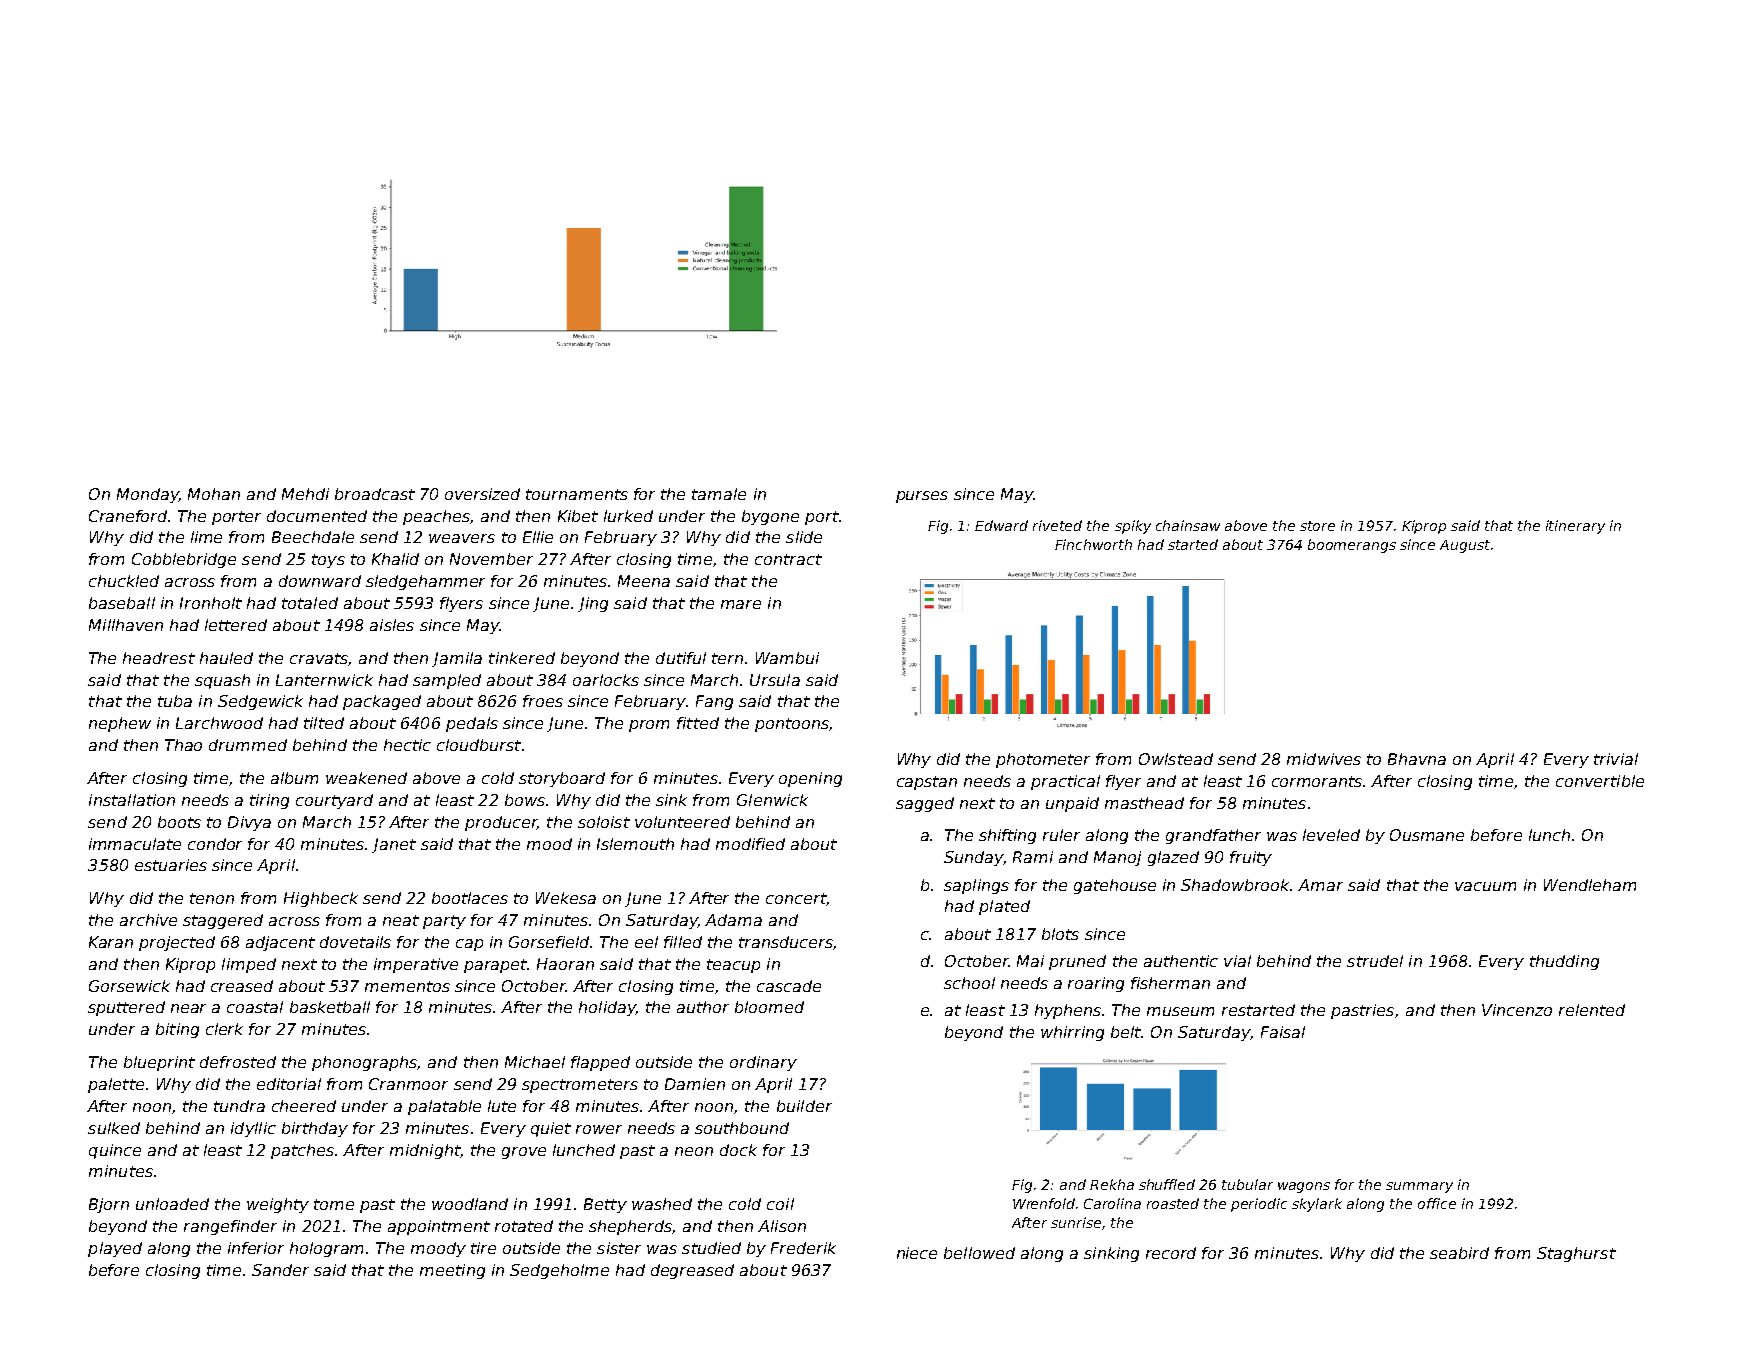  Describe the element at coordinates (683, 942) in the screenshot. I see `filled` at that location.
